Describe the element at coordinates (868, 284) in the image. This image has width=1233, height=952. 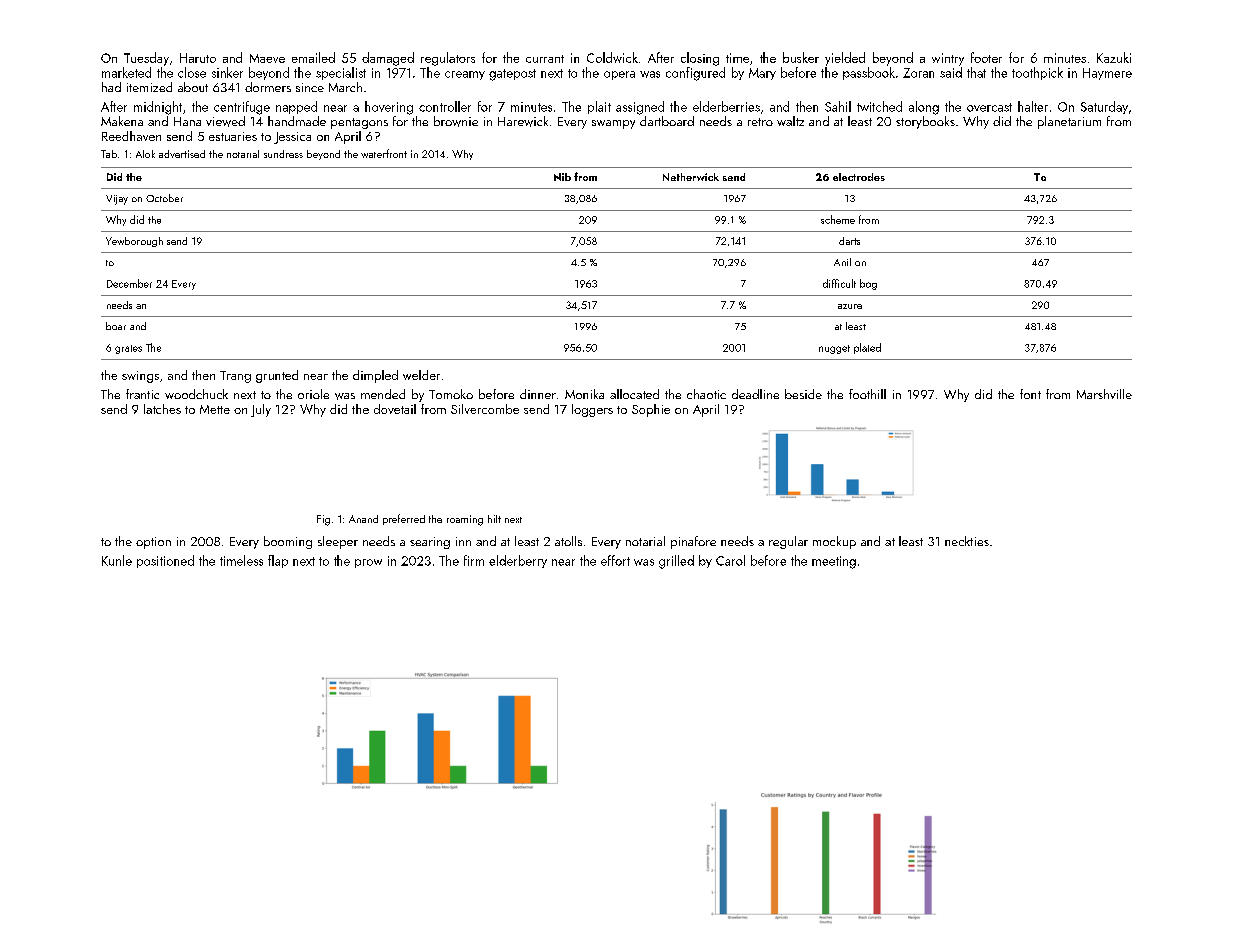
I see `bog` at that location.
